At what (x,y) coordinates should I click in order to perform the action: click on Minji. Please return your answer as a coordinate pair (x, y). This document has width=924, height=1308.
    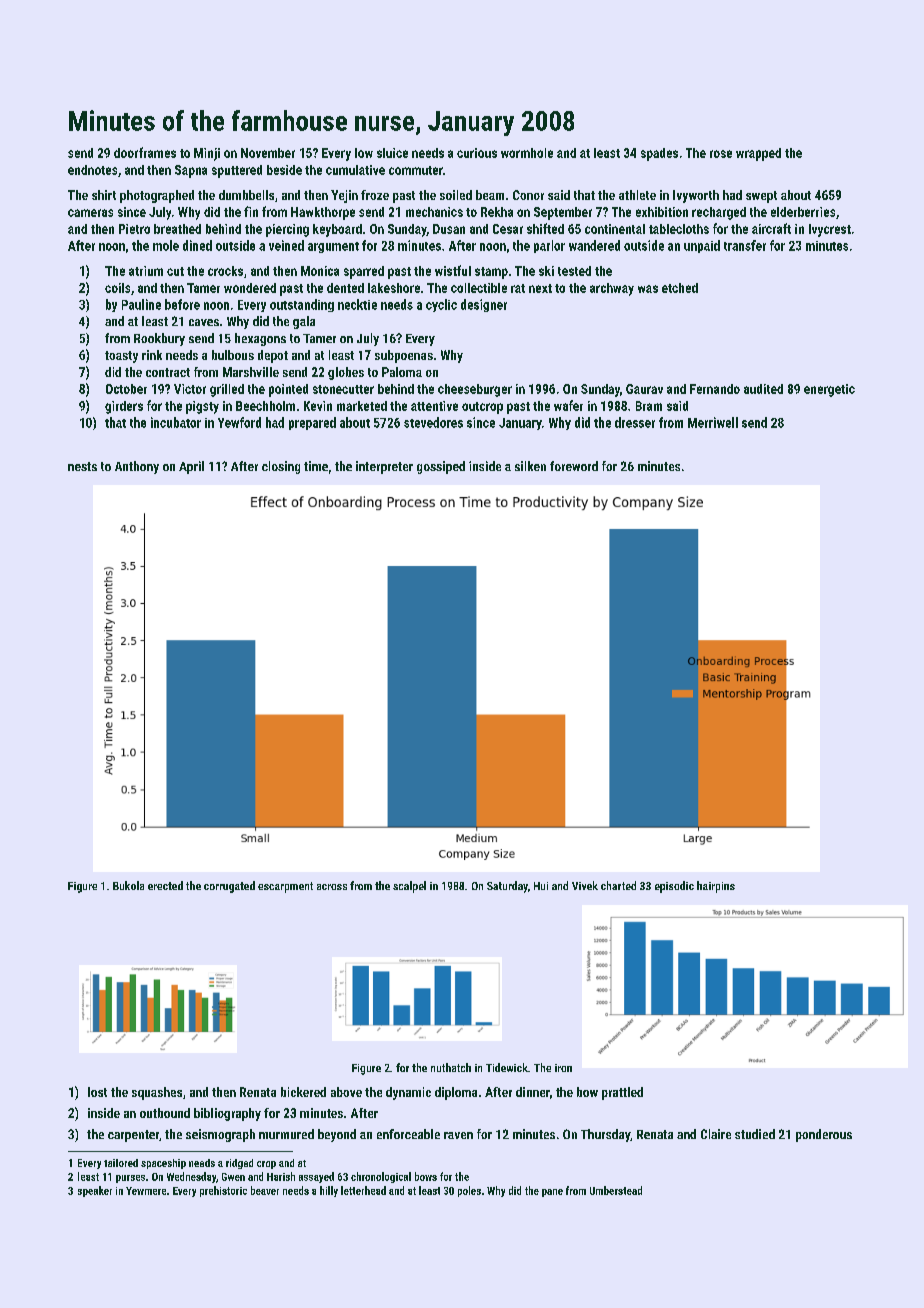
    Looking at the image, I should click on (207, 154).
